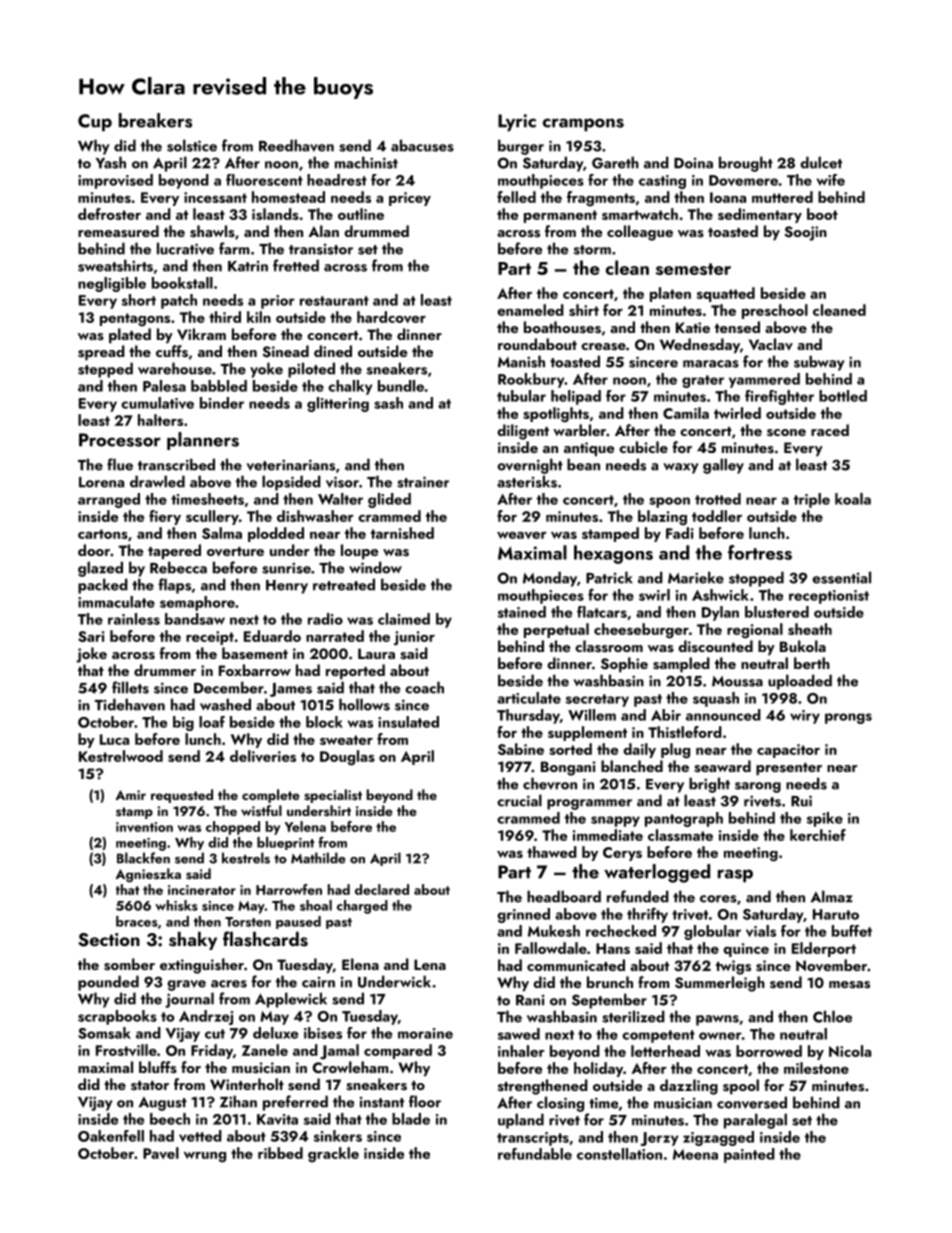 The width and height of the page is (952, 1233). What do you see at coordinates (165, 517) in the page?
I see `fiery` at bounding box center [165, 517].
